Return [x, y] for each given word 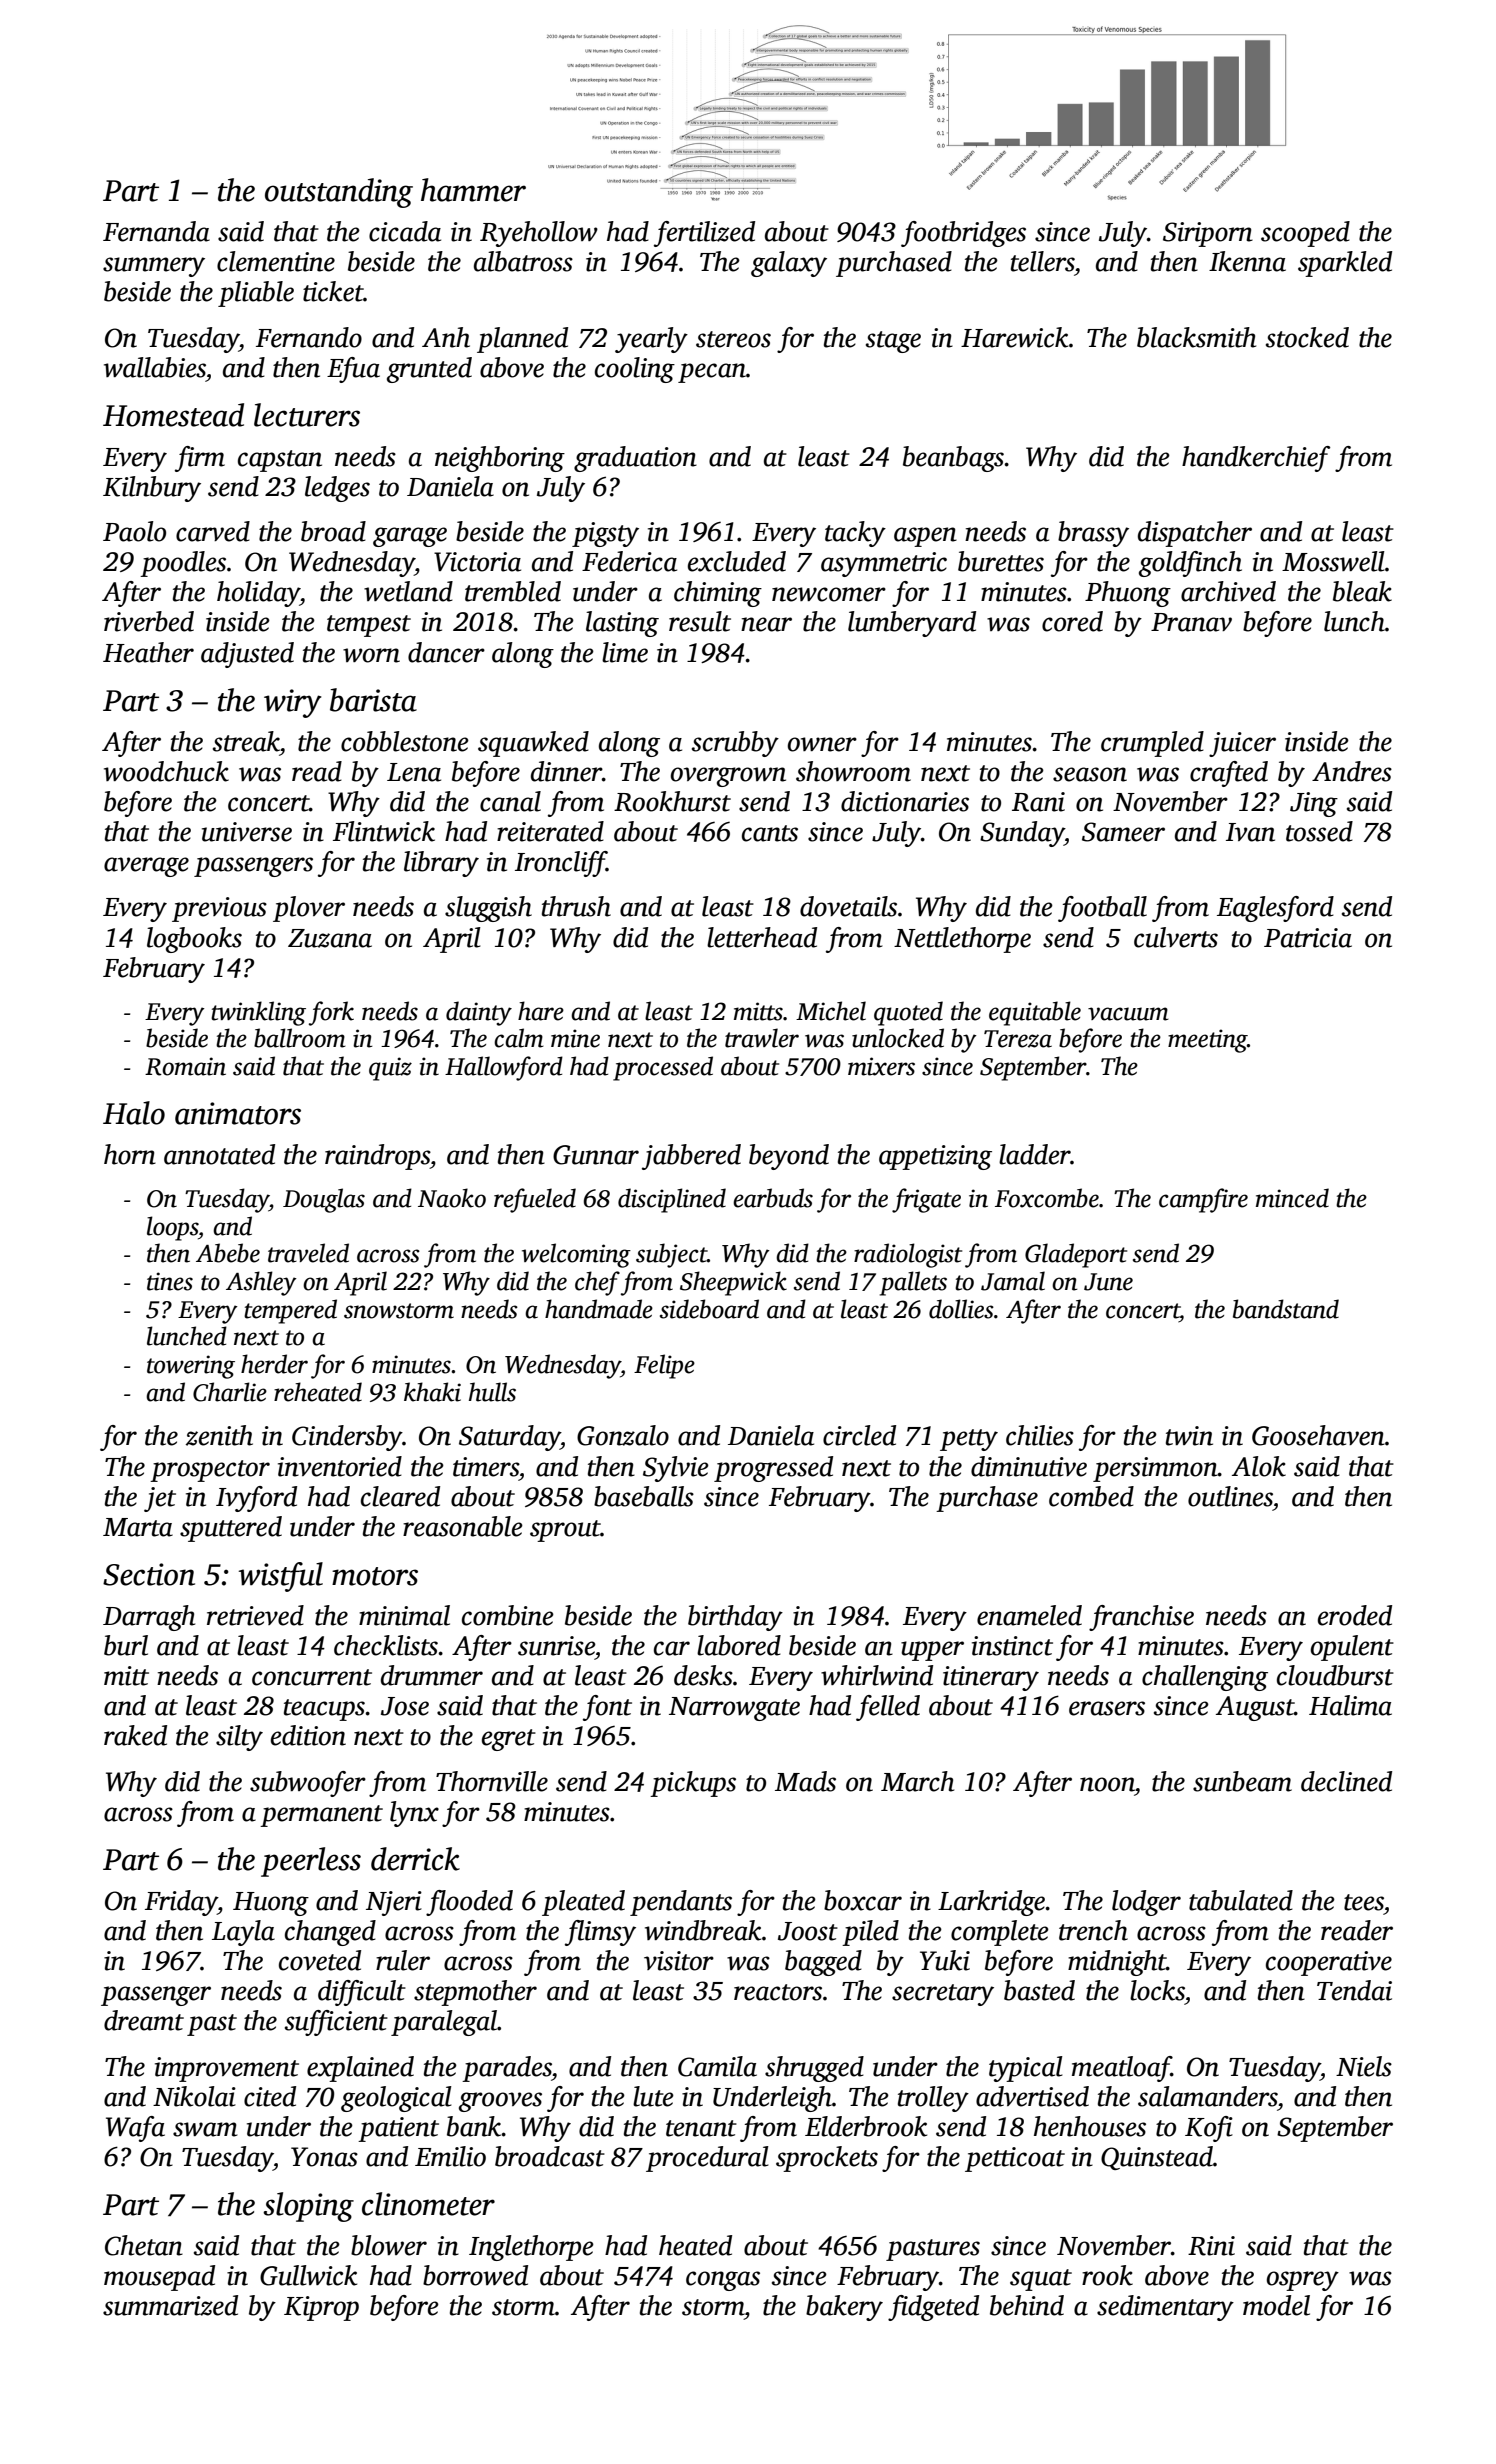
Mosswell [1333, 561]
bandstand [1286, 1309]
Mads [805, 1781]
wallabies [155, 367]
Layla [243, 1933]
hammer [473, 190]
